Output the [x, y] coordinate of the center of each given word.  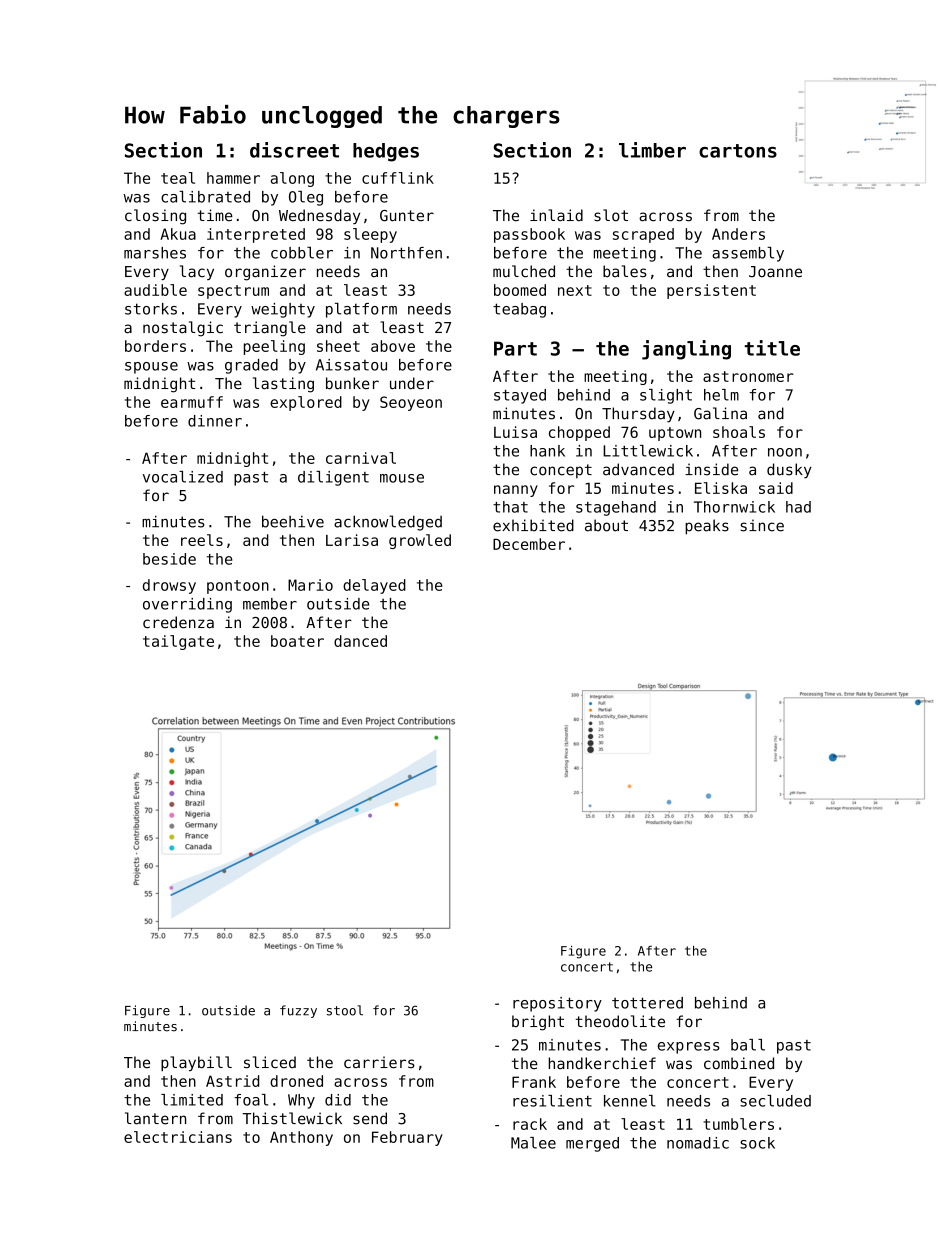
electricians [178, 1137]
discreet [294, 150]
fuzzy [298, 1011]
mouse [402, 478]
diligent [333, 478]
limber [652, 150]
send [370, 1118]
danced [360, 641]
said [776, 488]
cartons [738, 151]
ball [748, 1045]
